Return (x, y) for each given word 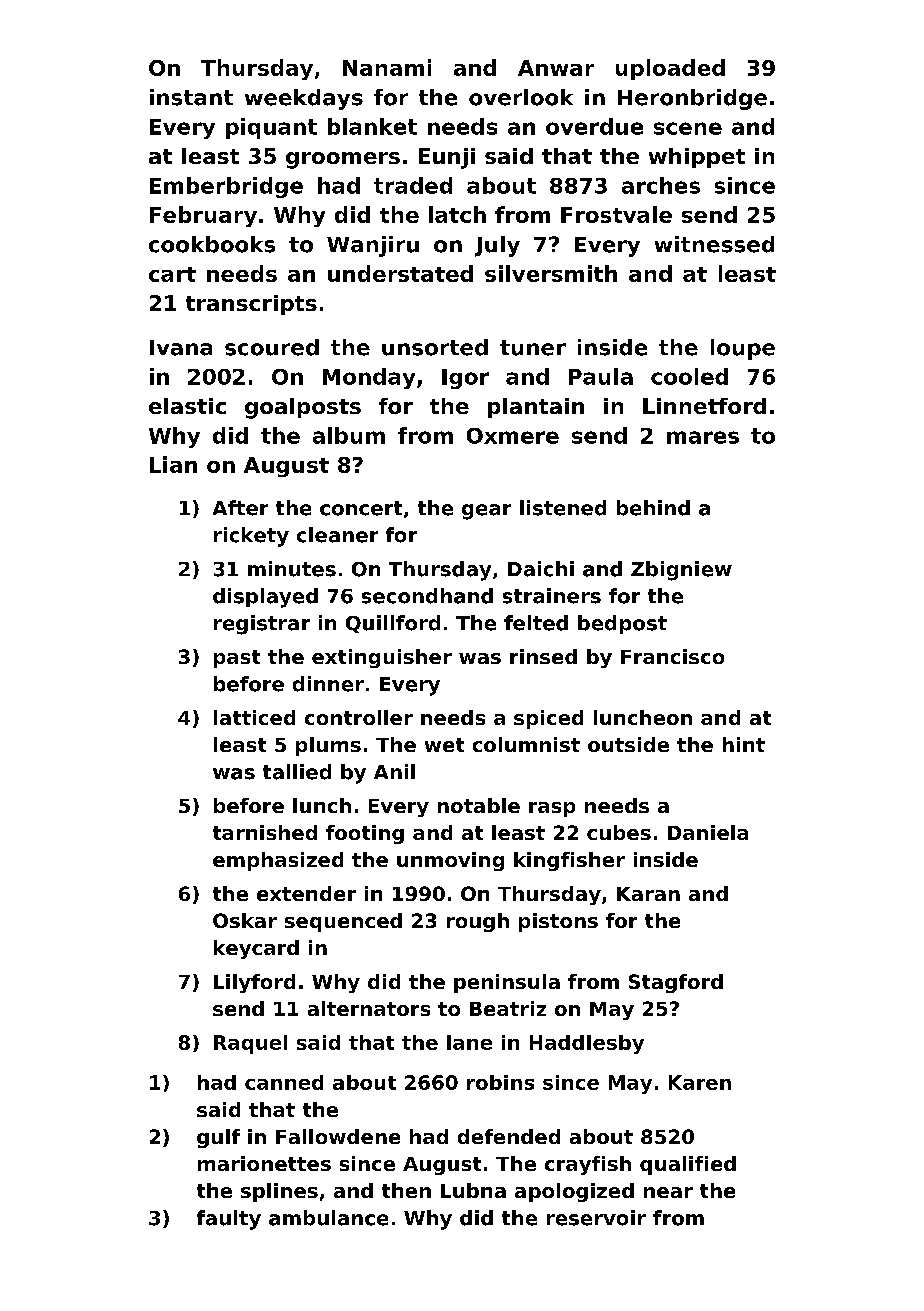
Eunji (447, 158)
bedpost (622, 624)
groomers (343, 160)
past (237, 659)
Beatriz (508, 1008)
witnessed (714, 244)
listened (563, 508)
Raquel (250, 1044)
